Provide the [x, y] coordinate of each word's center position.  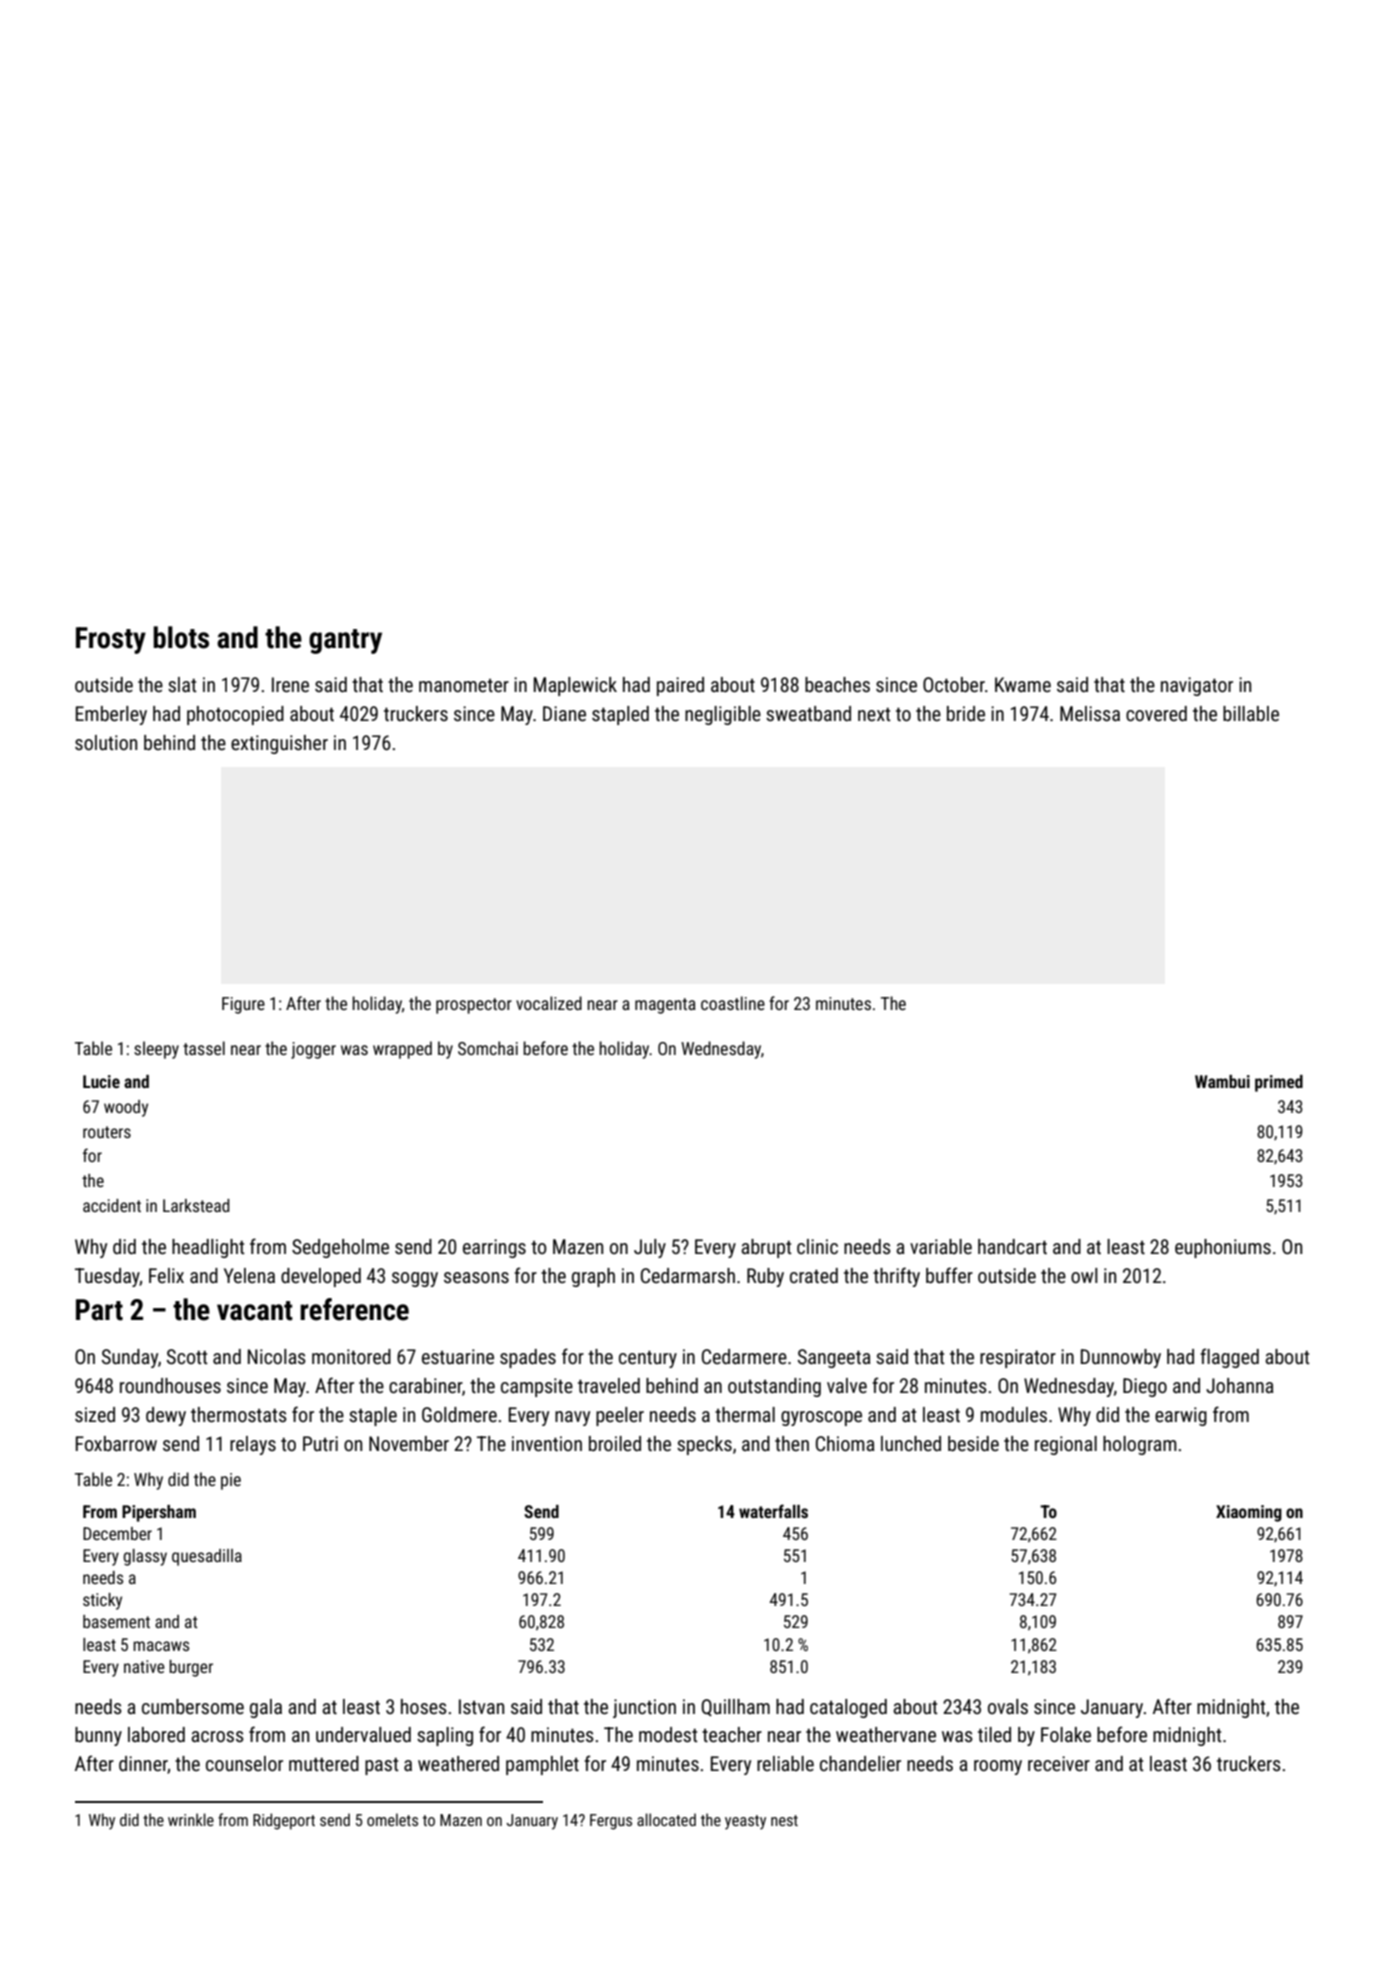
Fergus [611, 1822]
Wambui [1222, 1081]
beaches [837, 684]
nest [784, 1820]
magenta [665, 1006]
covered [1156, 713]
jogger [313, 1050]
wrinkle [191, 1819]
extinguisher [279, 744]
